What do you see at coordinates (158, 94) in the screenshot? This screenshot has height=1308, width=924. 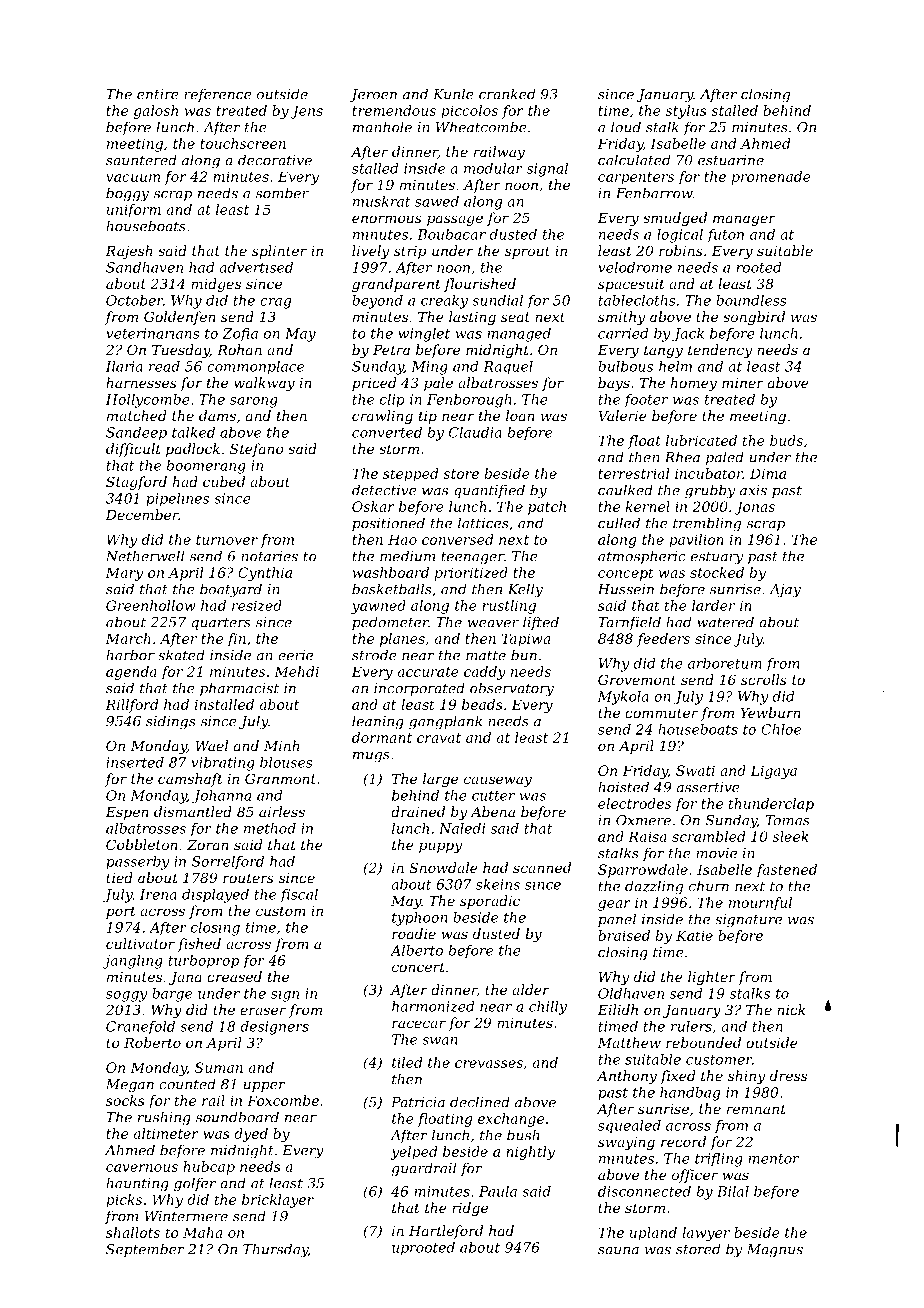 I see `entire` at bounding box center [158, 94].
